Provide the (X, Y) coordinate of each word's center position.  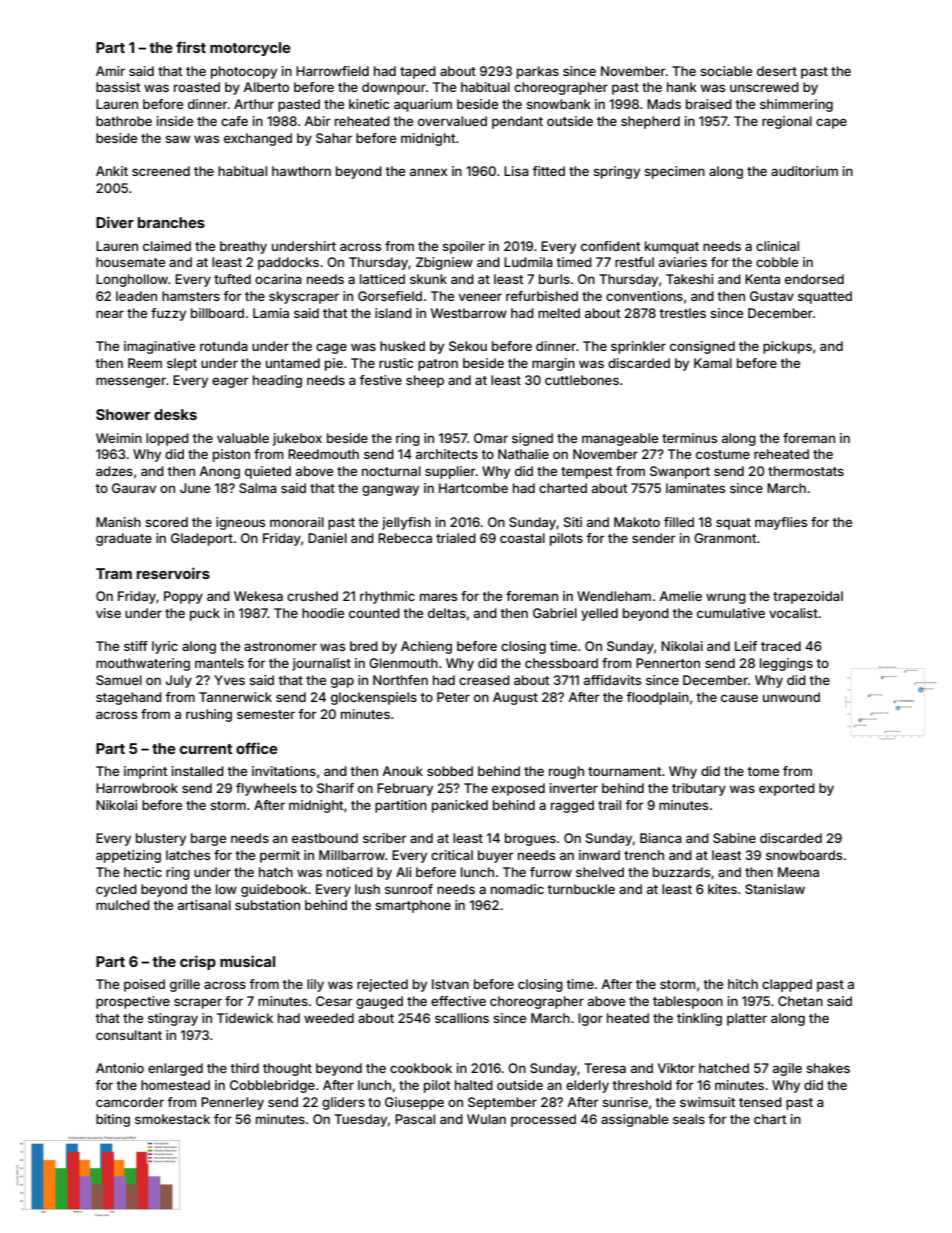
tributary (699, 789)
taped (418, 72)
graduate (124, 539)
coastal (522, 538)
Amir (110, 71)
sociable (726, 71)
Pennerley (232, 1103)
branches (171, 222)
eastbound (325, 838)
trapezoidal (808, 597)
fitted (548, 171)
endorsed (814, 279)
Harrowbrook (137, 788)
